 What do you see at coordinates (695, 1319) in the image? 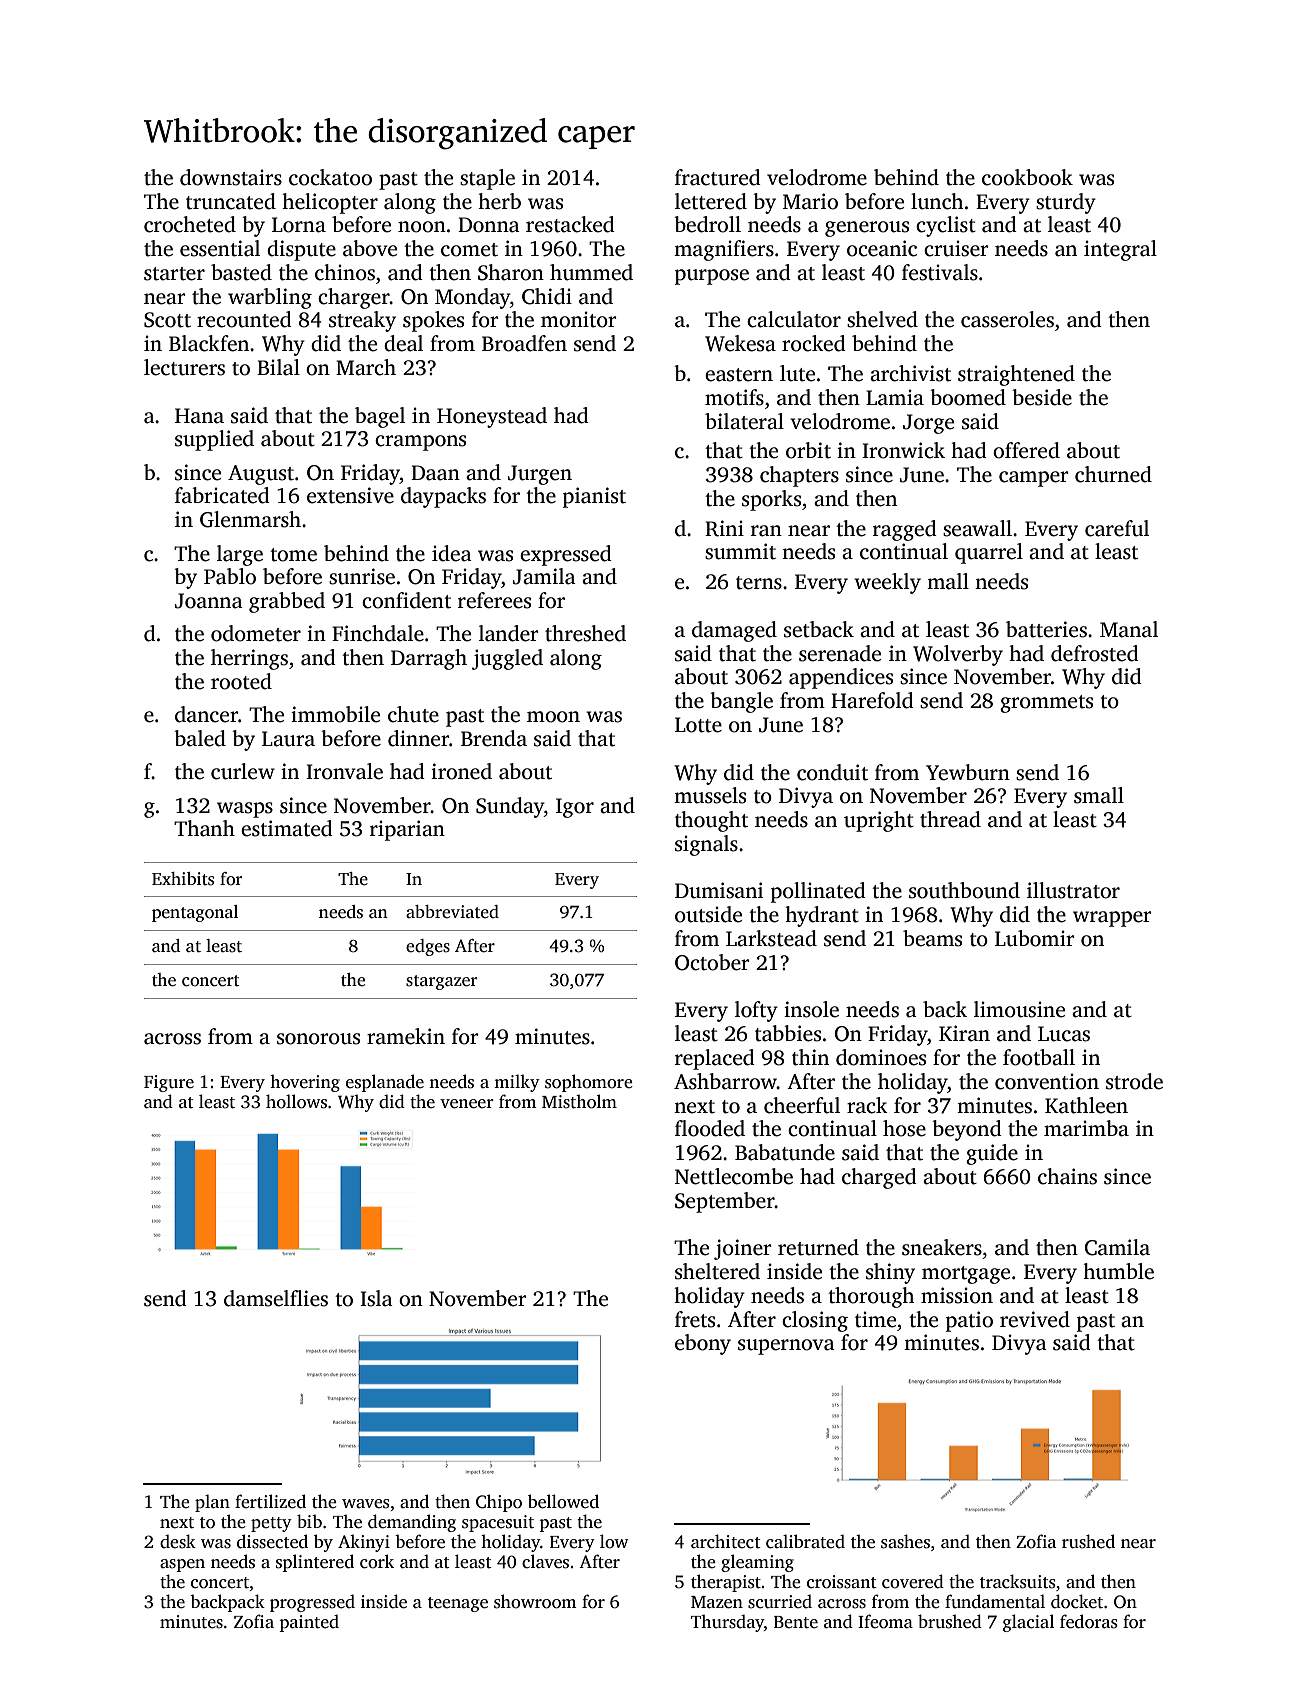
I see `frets` at bounding box center [695, 1319].
